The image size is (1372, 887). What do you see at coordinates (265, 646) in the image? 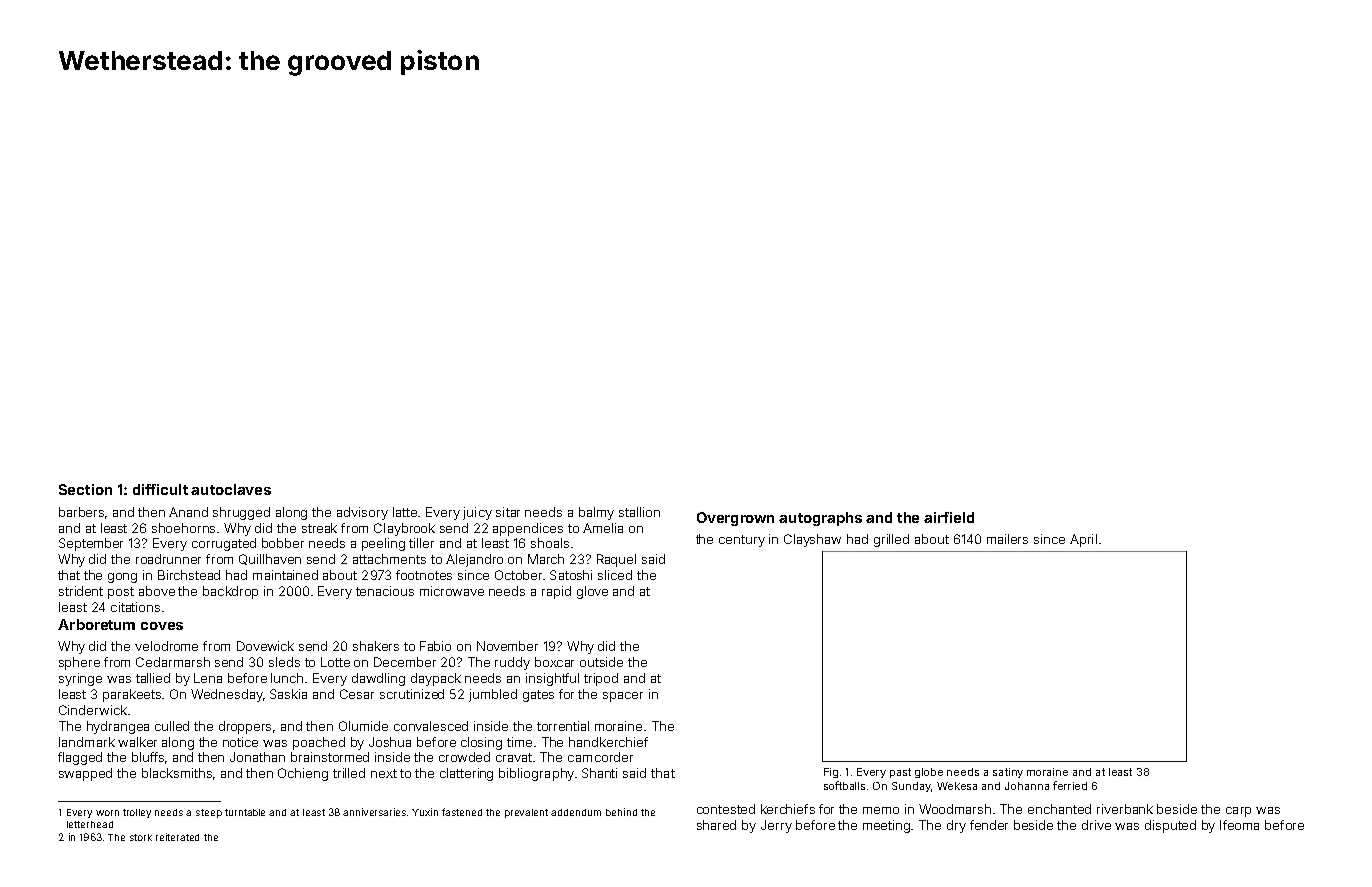
I see `Dovewick` at bounding box center [265, 646].
